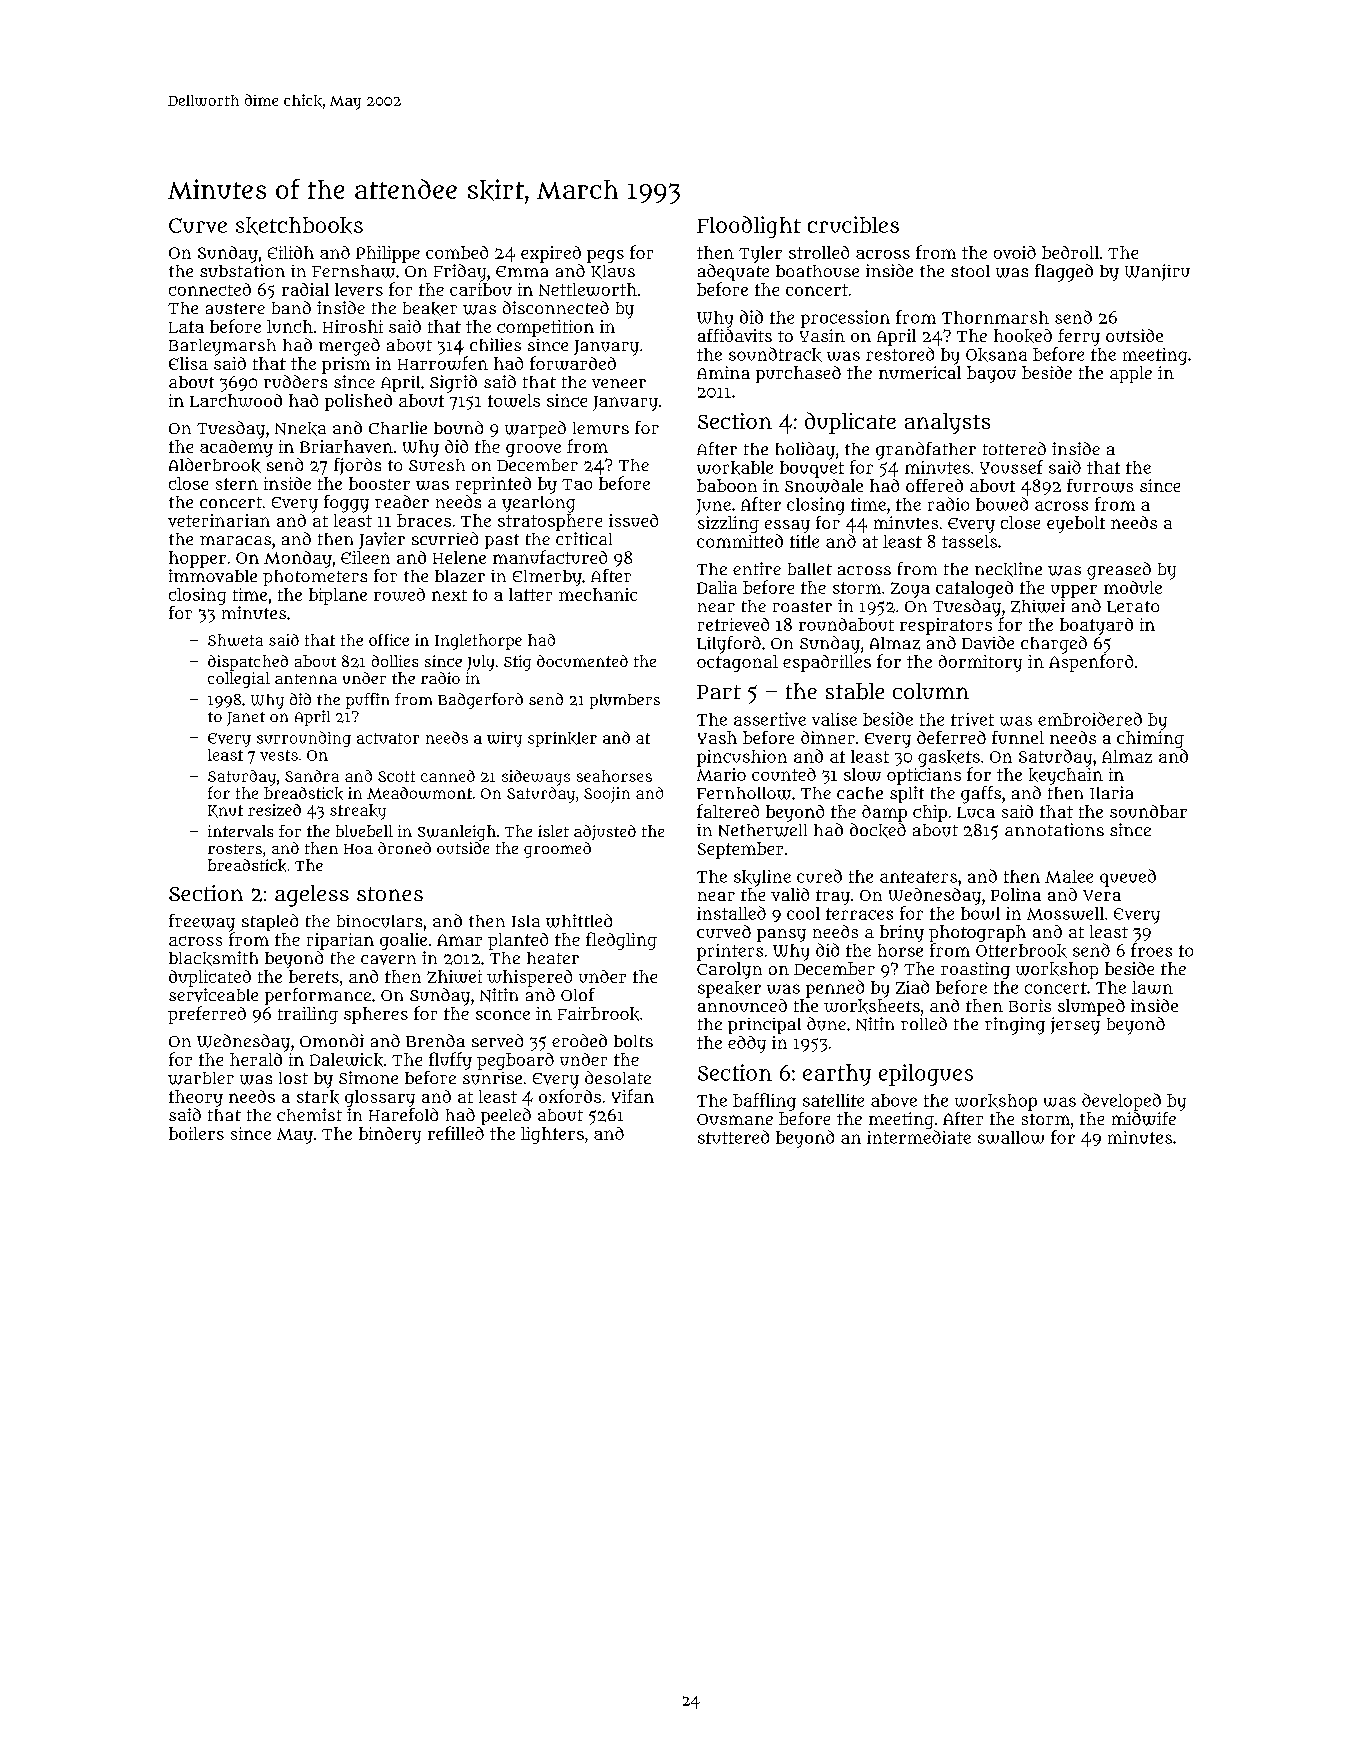  What do you see at coordinates (1133, 587) in the screenshot?
I see `module` at bounding box center [1133, 587].
